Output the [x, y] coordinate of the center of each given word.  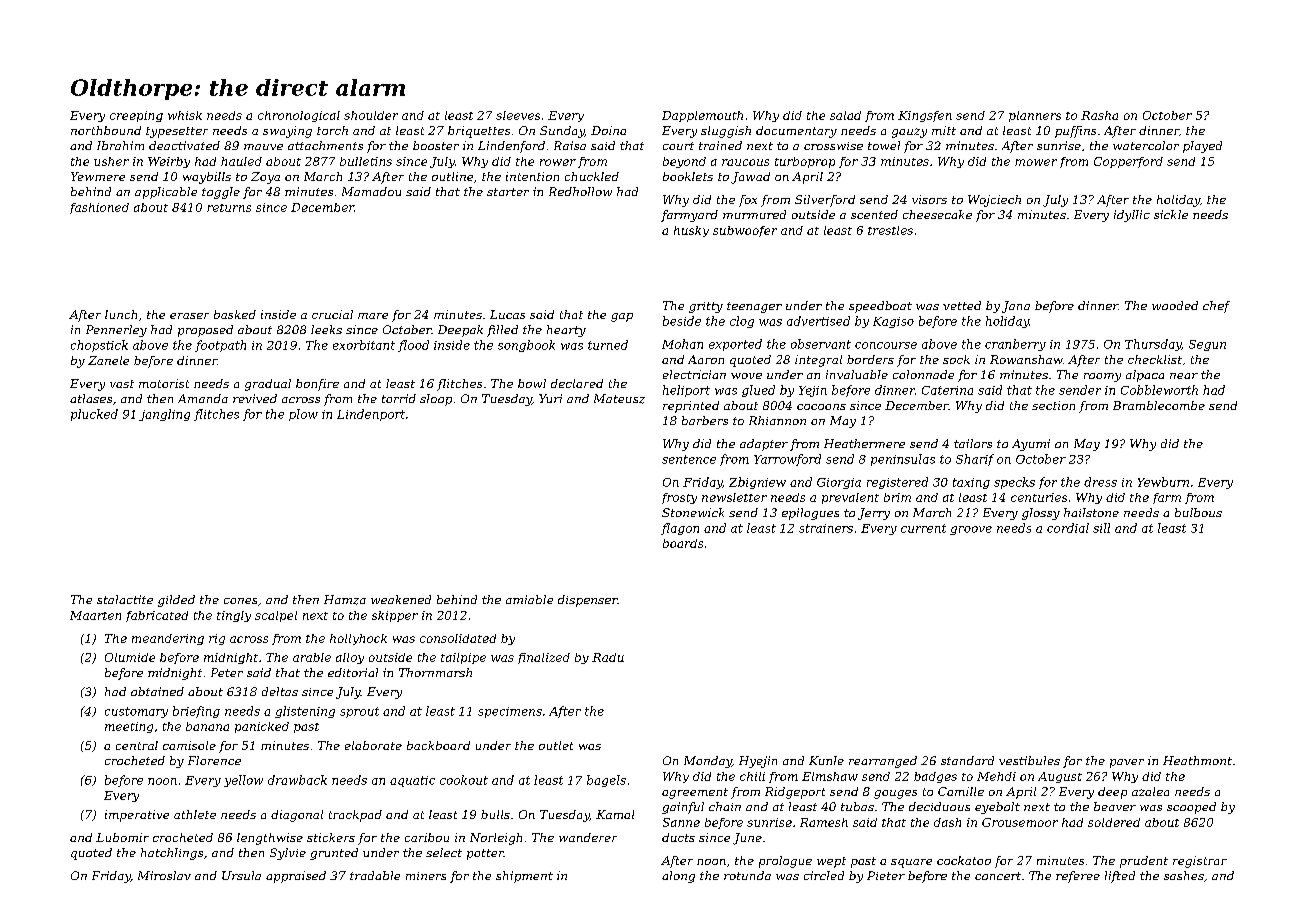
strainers [826, 528]
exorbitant [364, 345]
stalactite [125, 599]
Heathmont [1197, 760]
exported [735, 345]
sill [1101, 528]
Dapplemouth [702, 116]
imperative [137, 816]
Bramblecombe [1159, 405]
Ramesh [824, 822]
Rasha [1099, 115]
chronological [299, 116]
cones [240, 601]
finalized [544, 658]
